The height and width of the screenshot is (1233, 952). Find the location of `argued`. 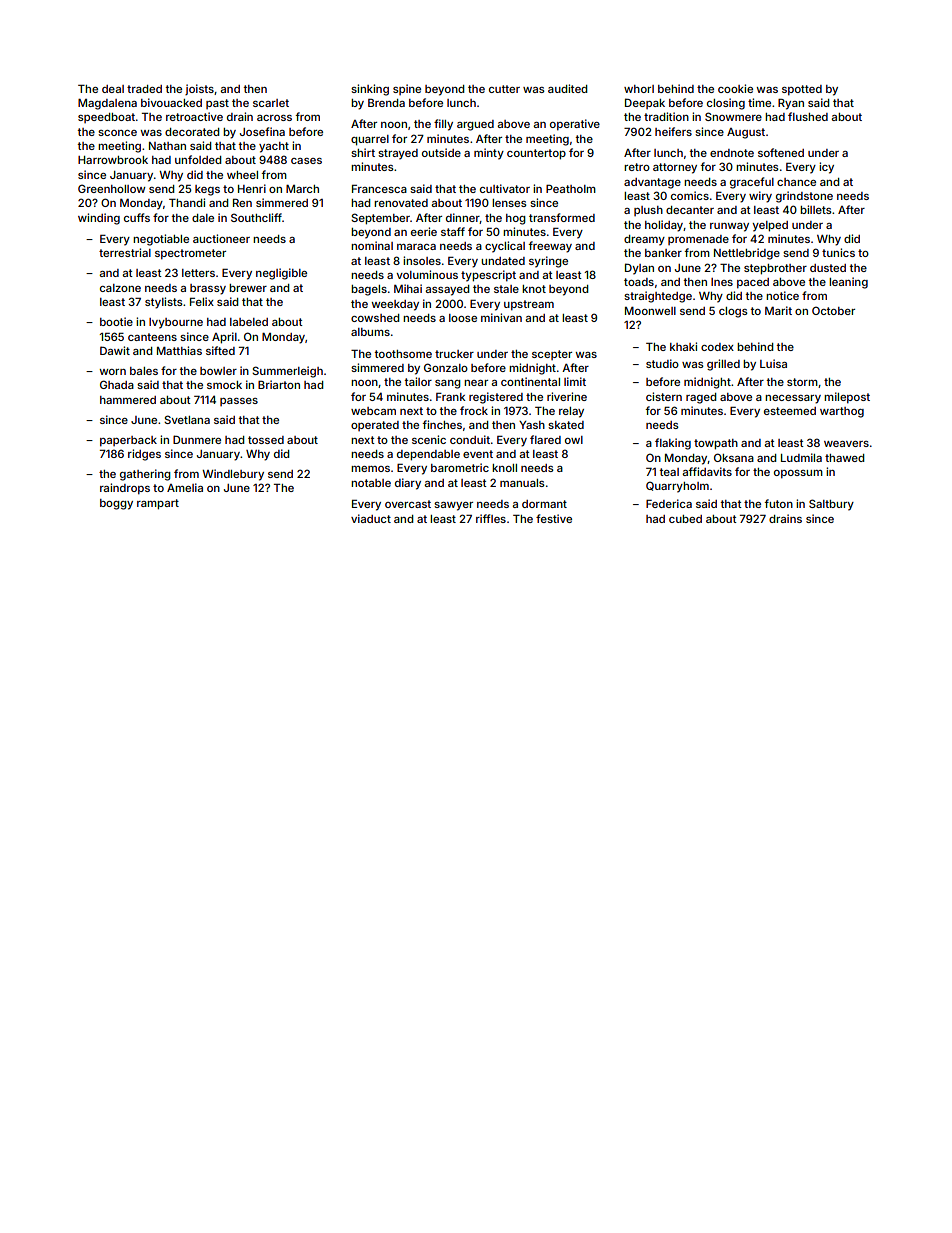

argued is located at coordinates (475, 125).
